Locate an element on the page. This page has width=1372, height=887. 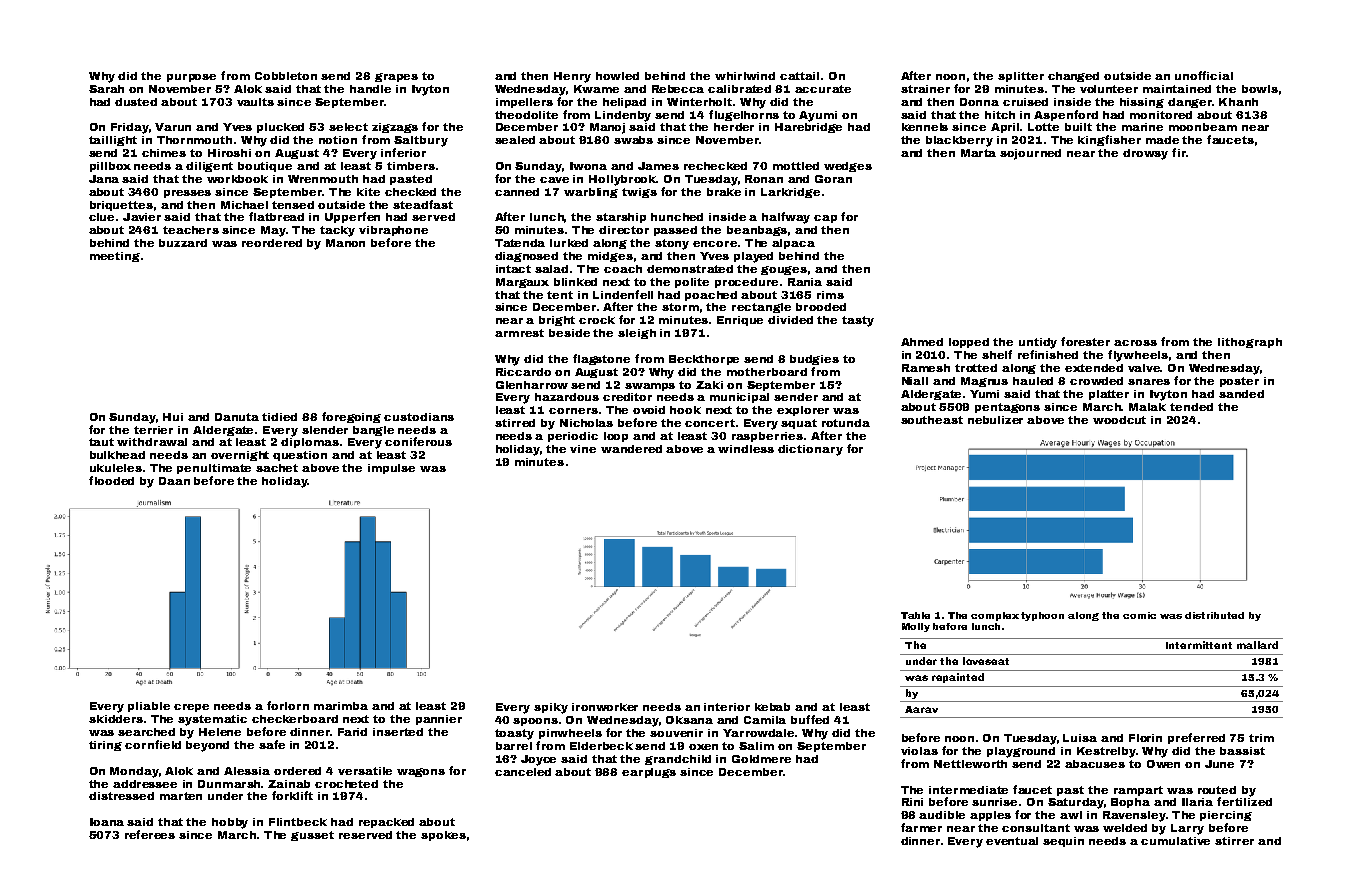
taillight is located at coordinates (113, 141).
